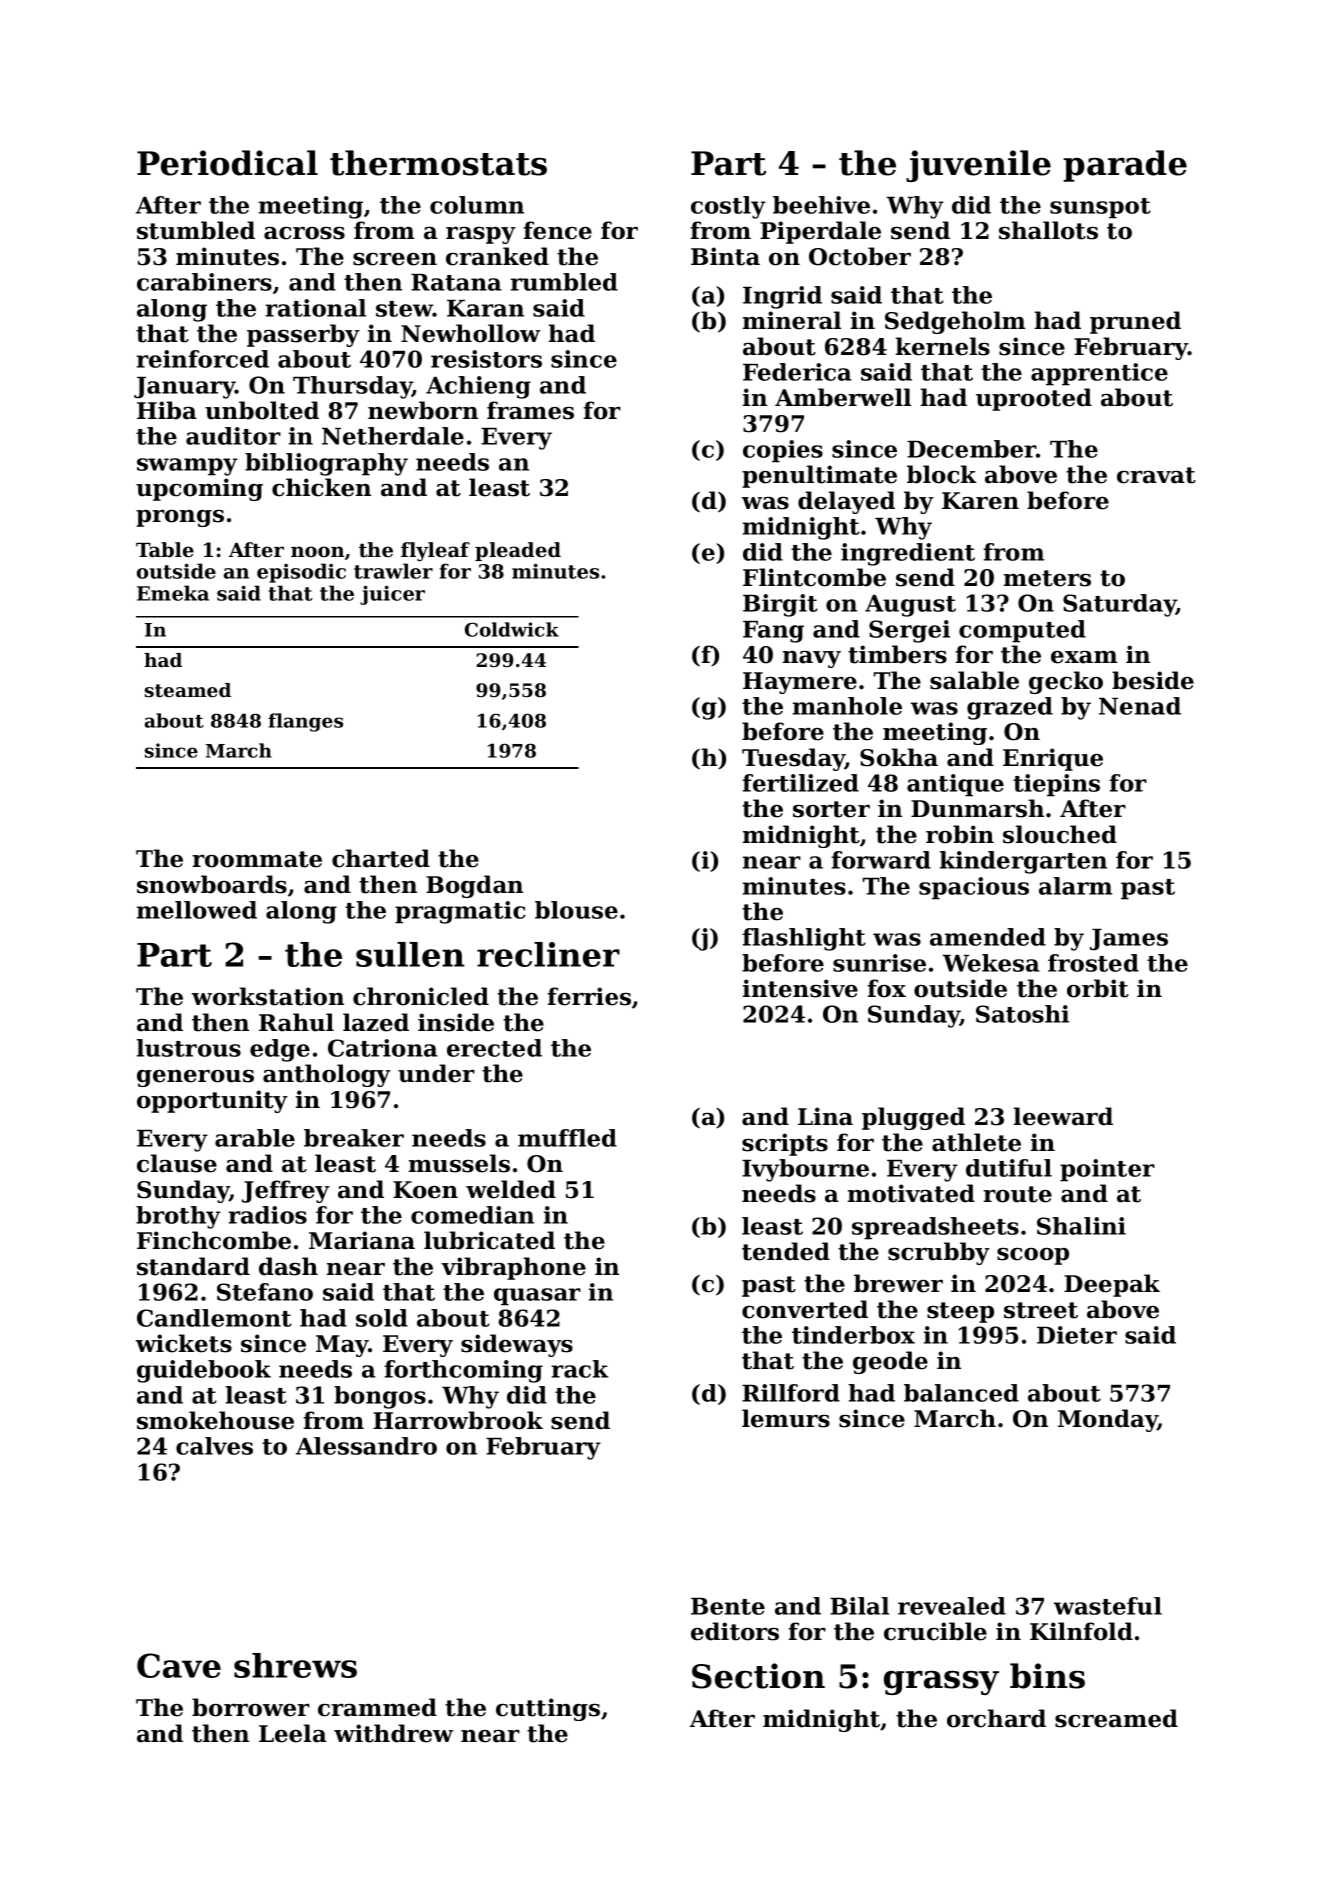 The height and width of the document is (1884, 1332). I want to click on cuttings, so click(548, 1709).
